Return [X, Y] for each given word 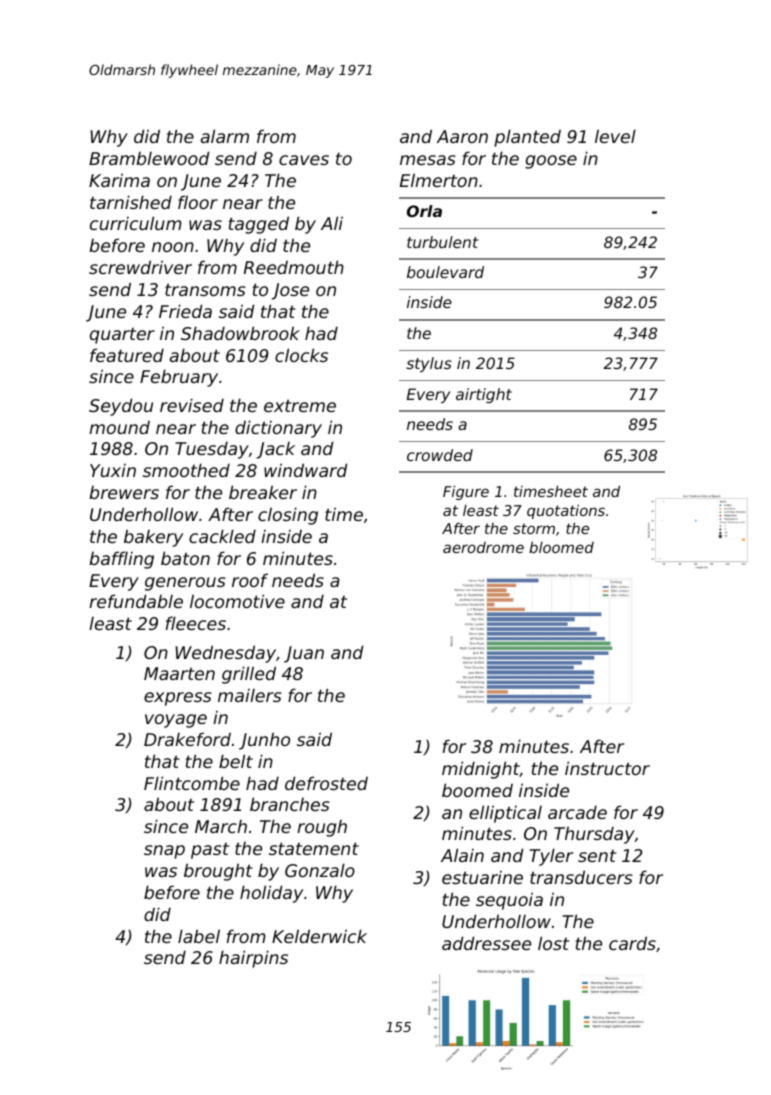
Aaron [462, 136]
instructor [607, 768]
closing [288, 516]
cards [632, 943]
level [615, 136]
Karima [119, 180]
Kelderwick [319, 936]
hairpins [253, 959]
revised [192, 405]
